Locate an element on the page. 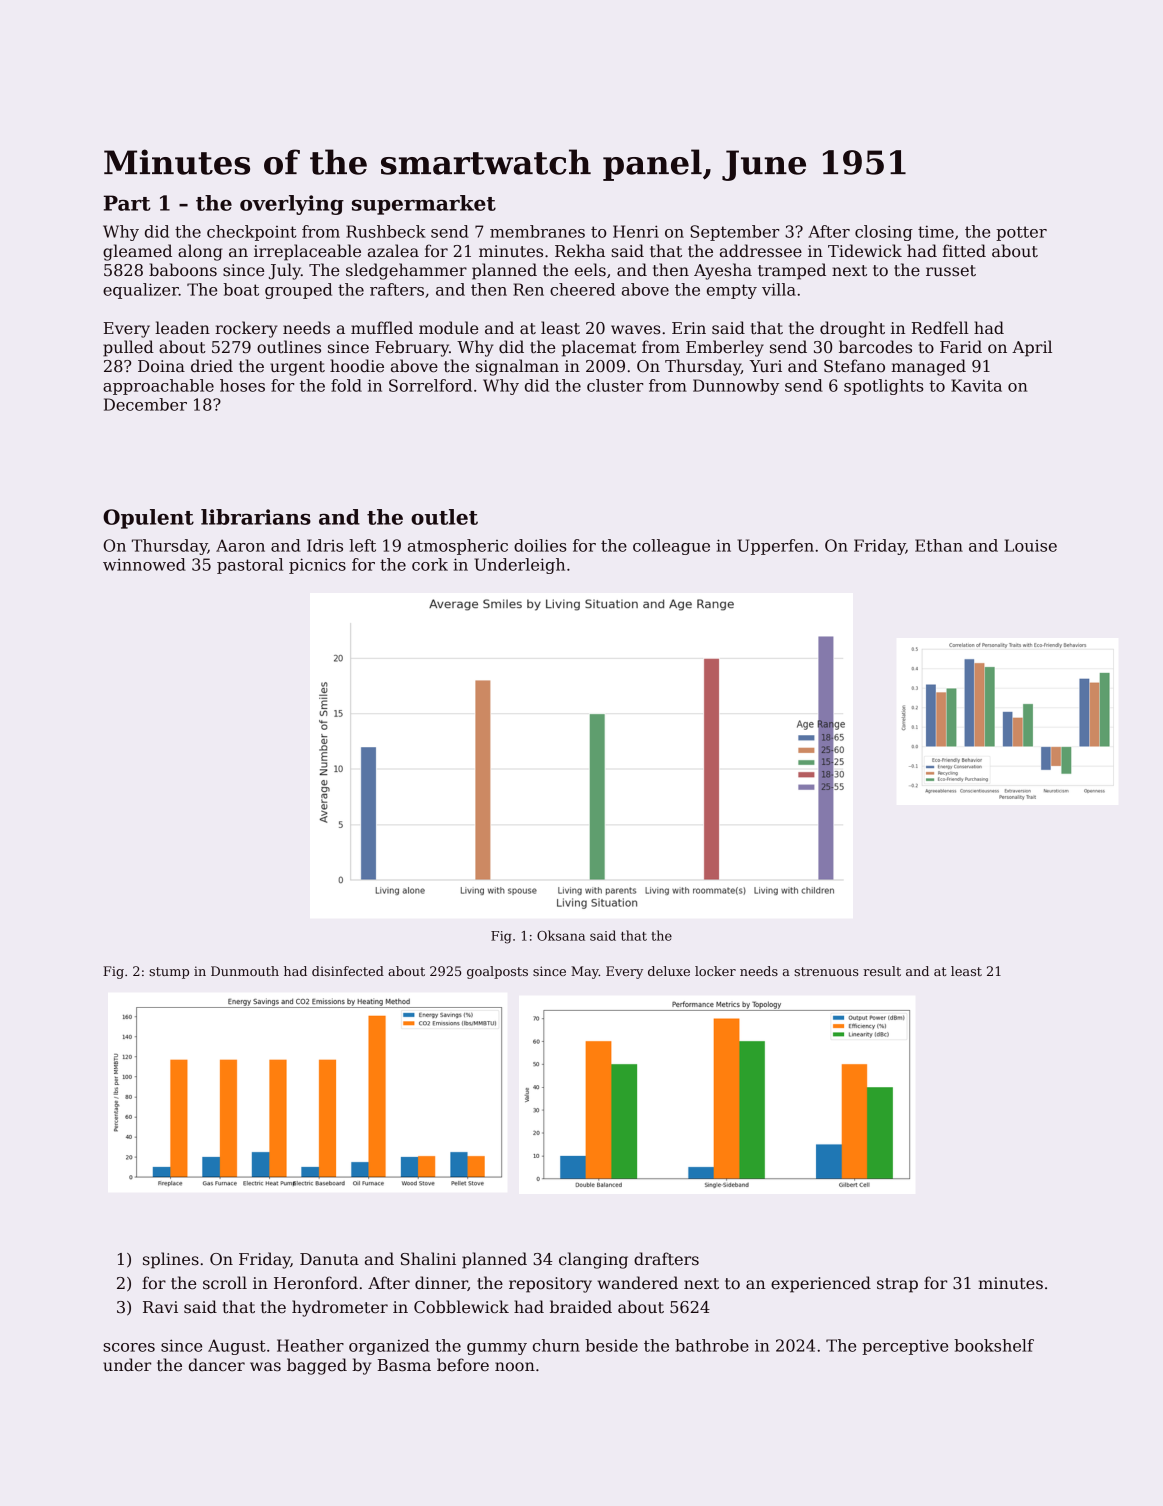 This image has width=1163, height=1506. disinfected is located at coordinates (348, 971).
